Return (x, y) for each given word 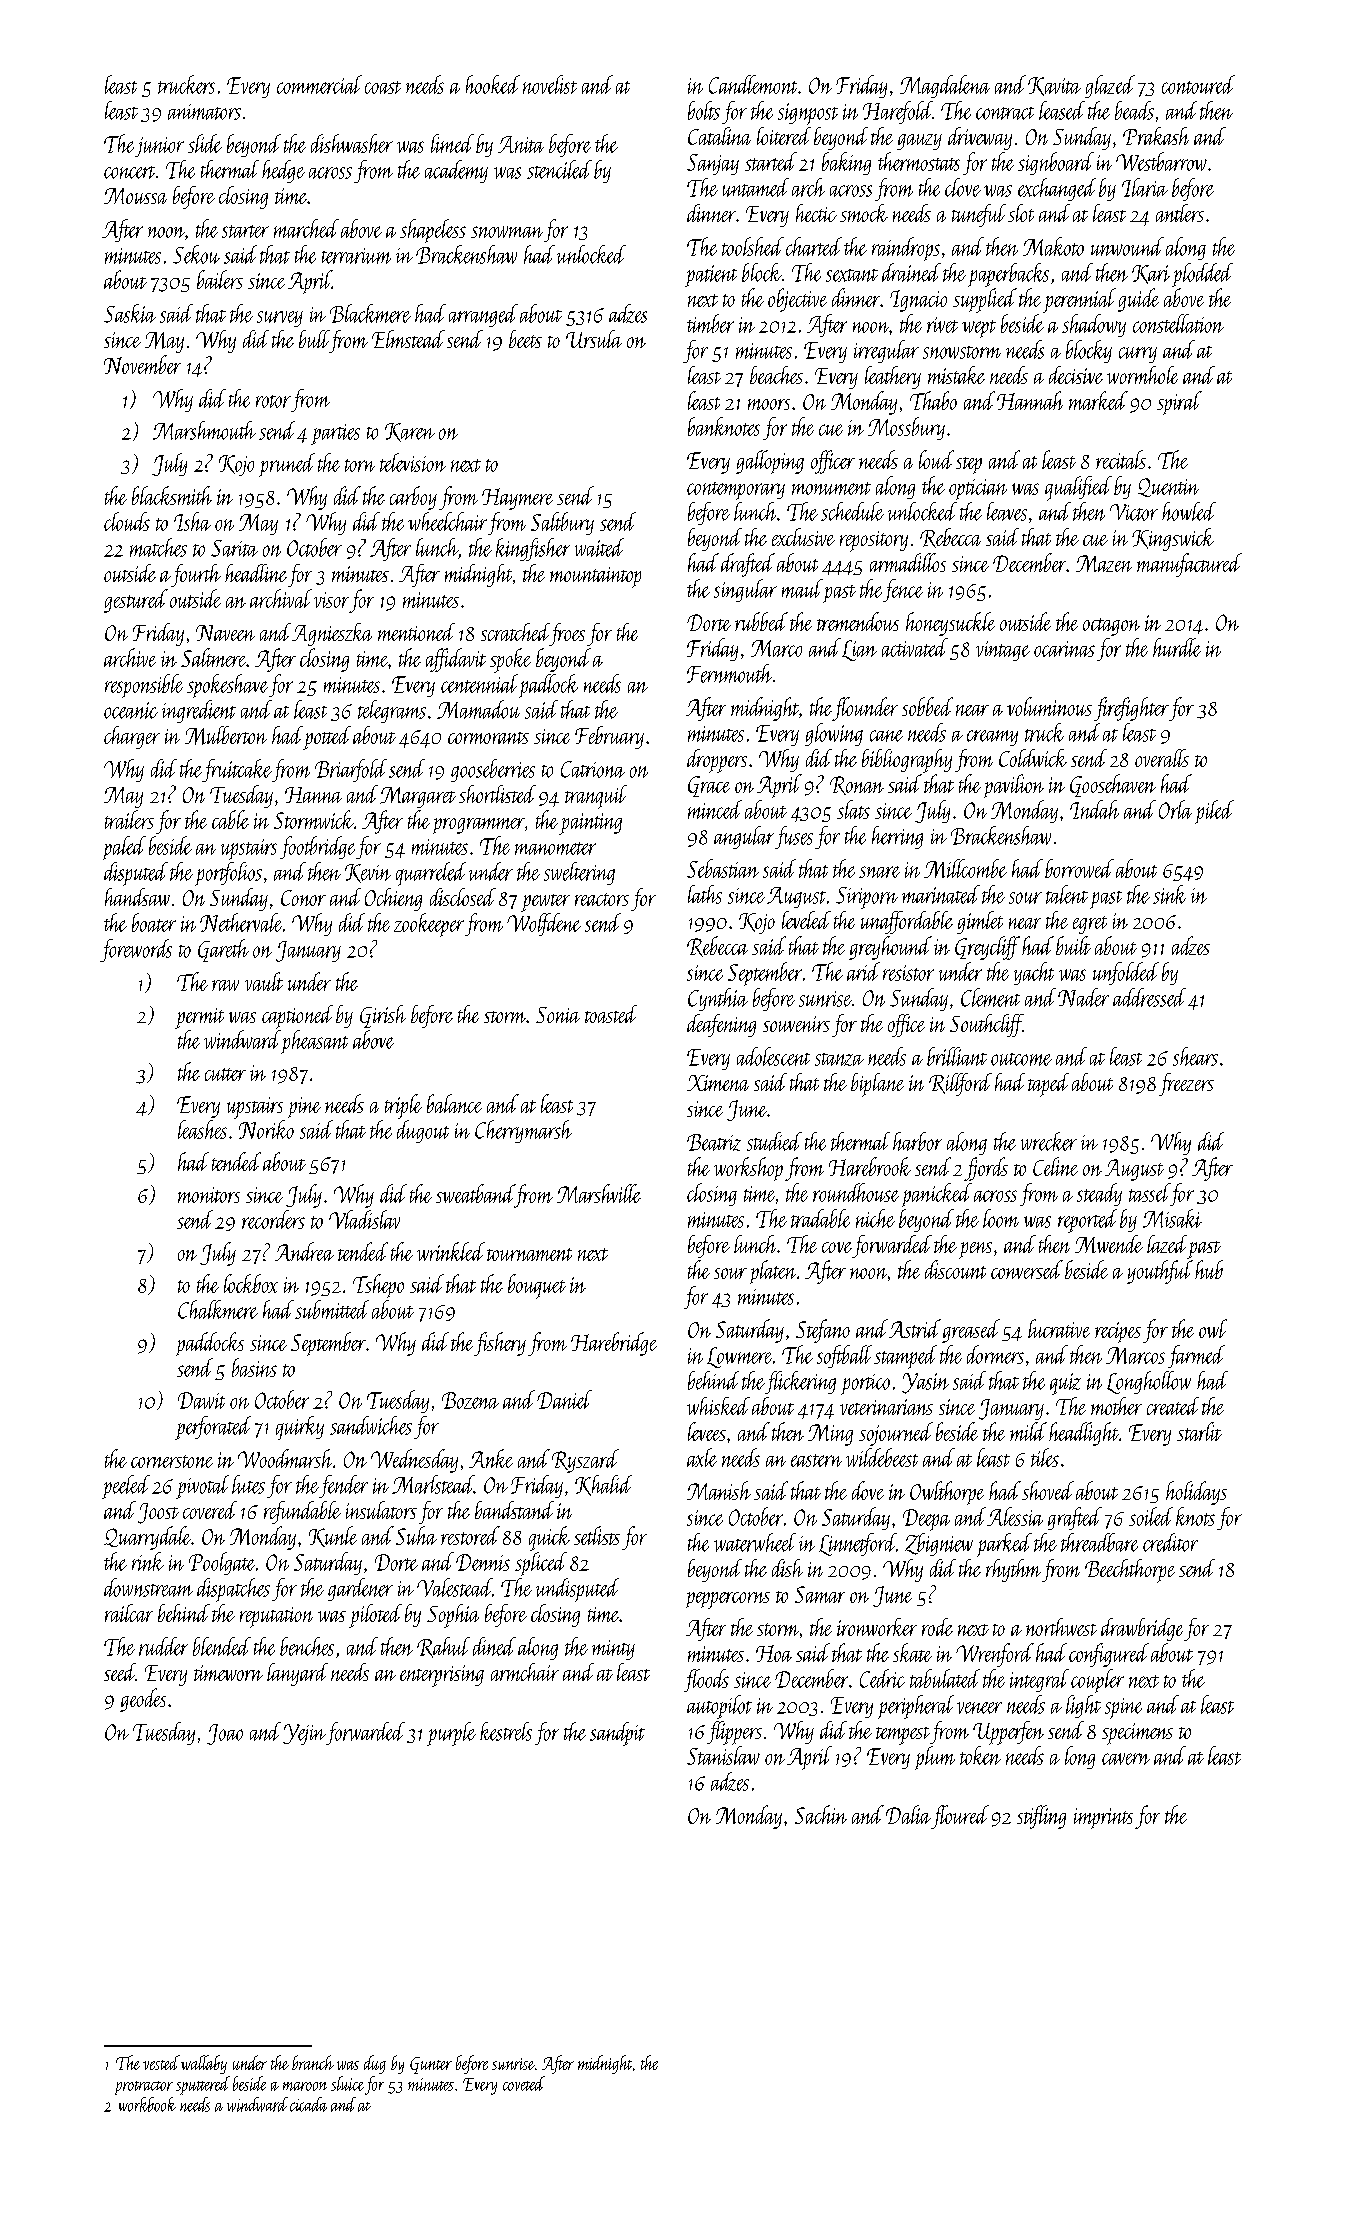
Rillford (960, 1084)
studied (774, 1141)
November (142, 364)
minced (715, 809)
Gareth (223, 950)
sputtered (203, 2085)
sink (1169, 894)
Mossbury (906, 428)
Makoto (1053, 246)
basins (254, 1367)
